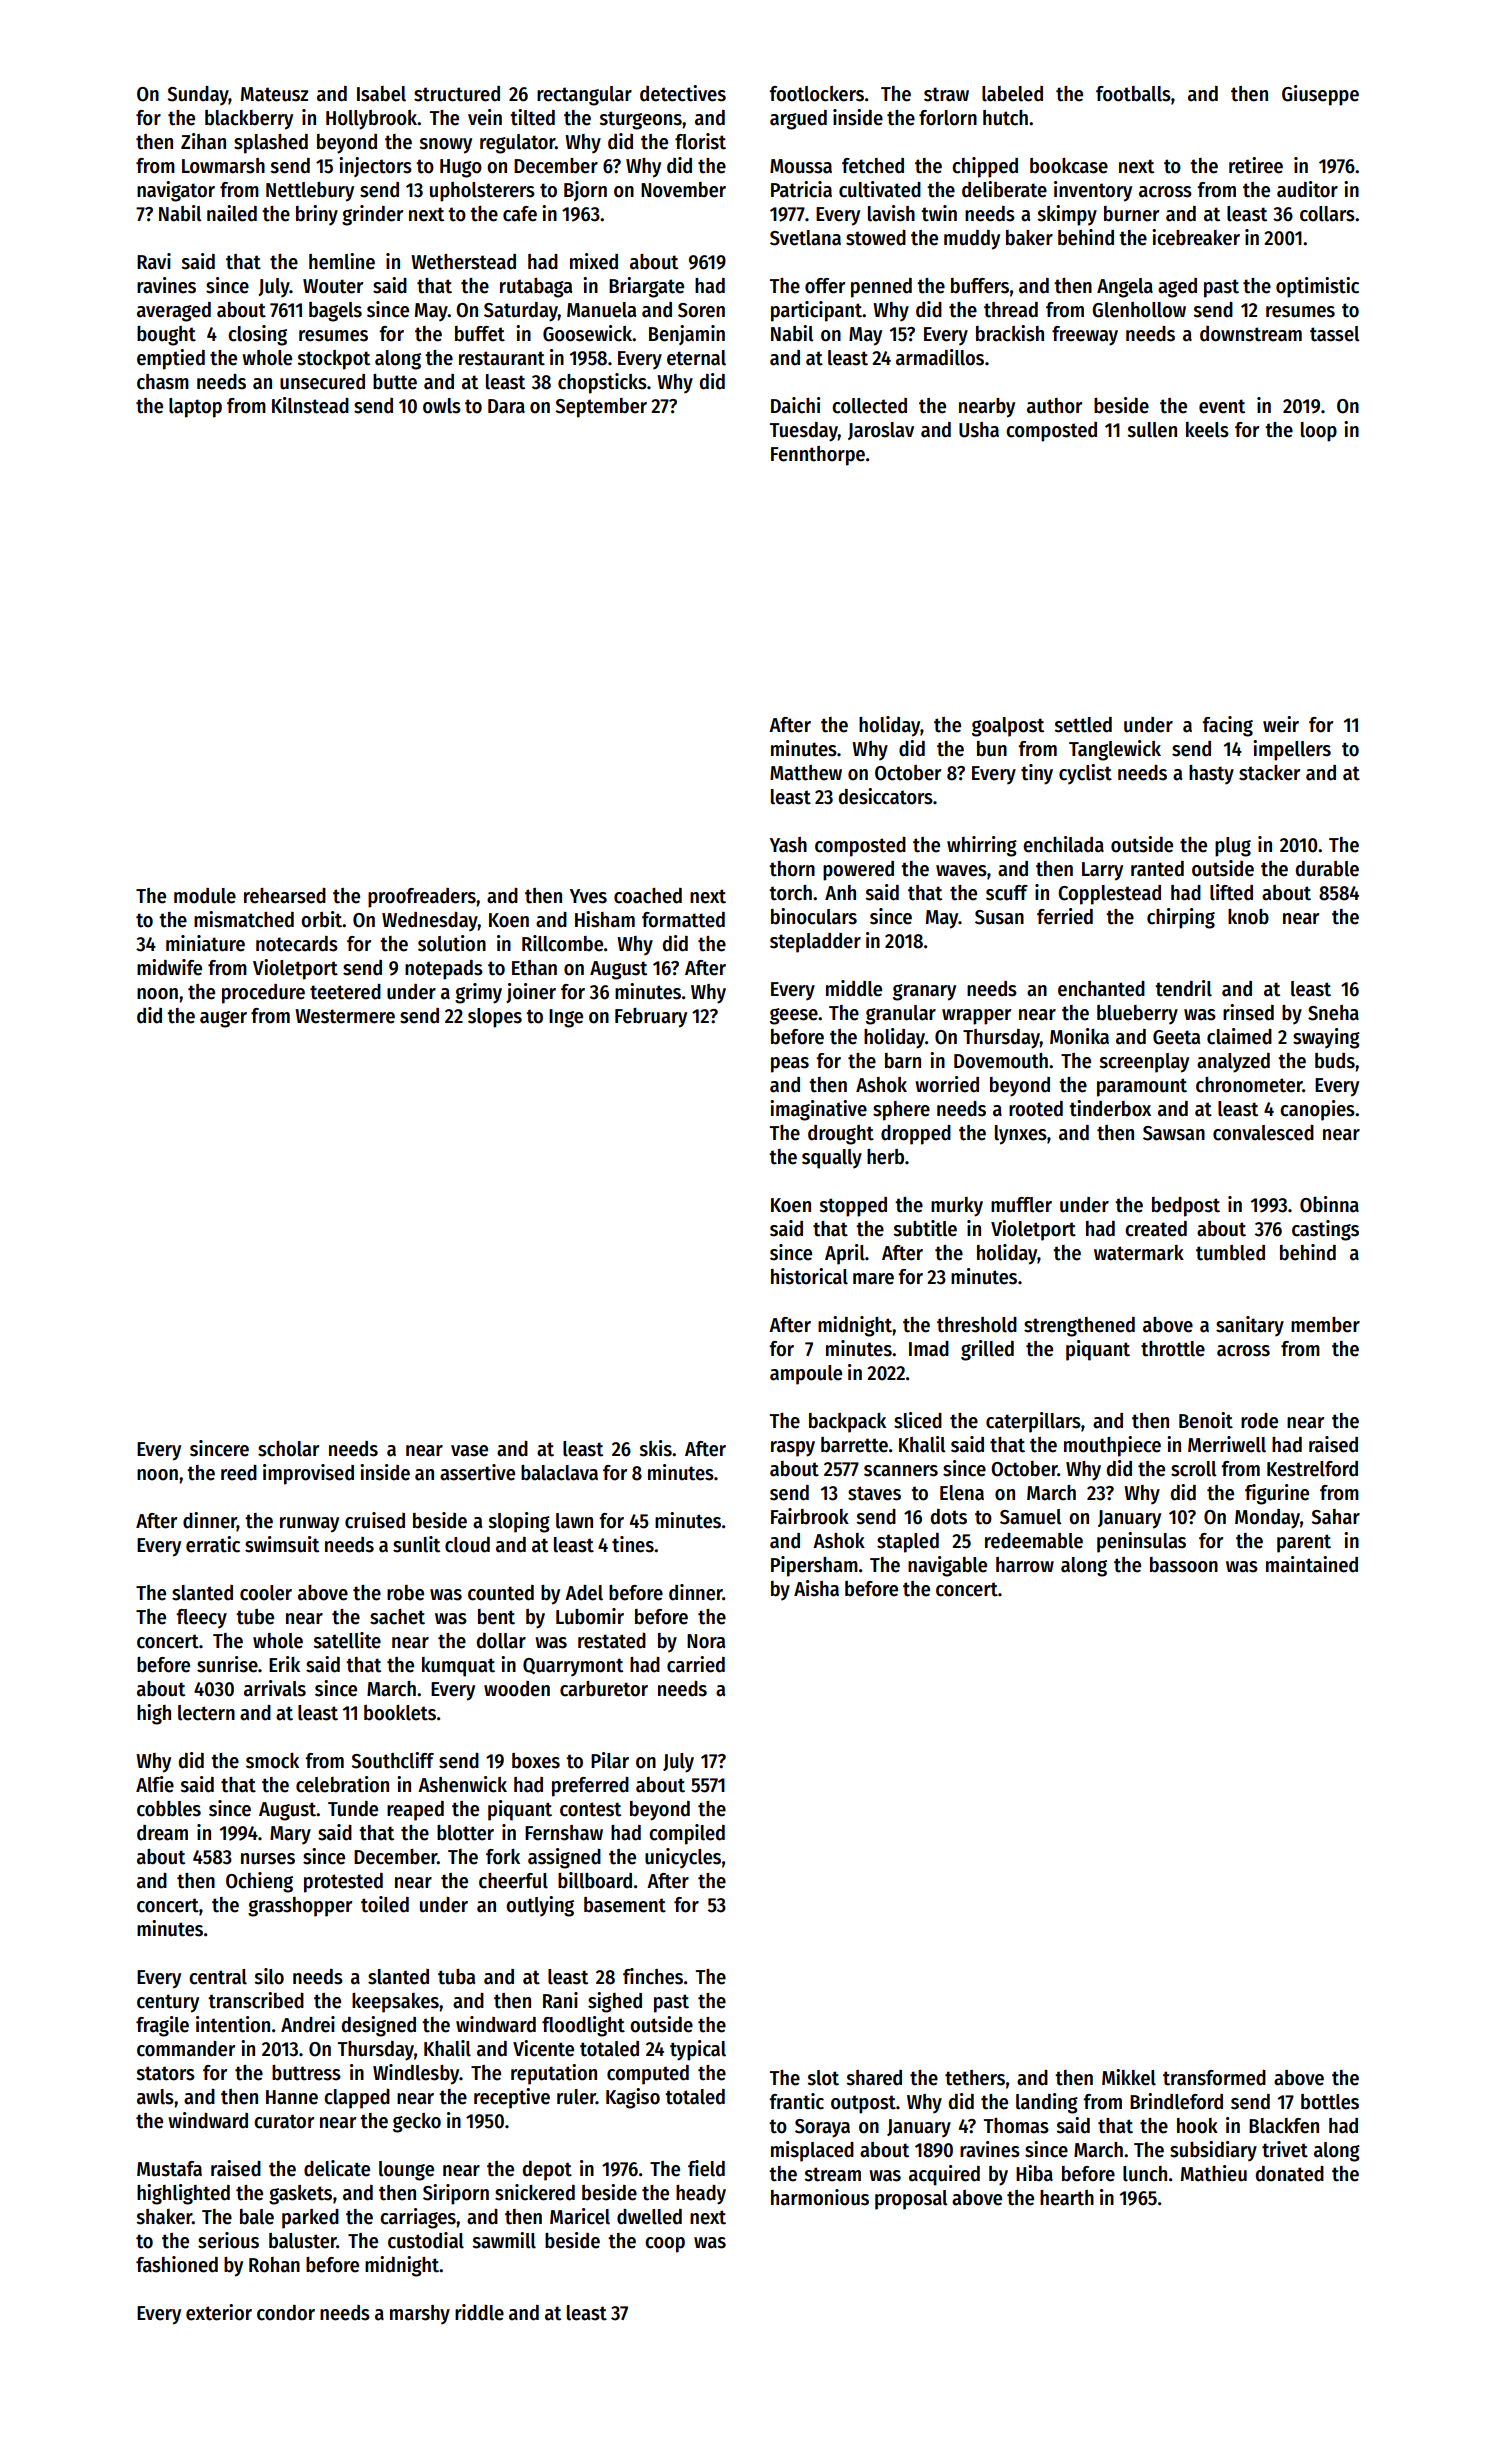 This screenshot has width=1496, height=2464. I want to click on Sunday, so click(198, 96).
